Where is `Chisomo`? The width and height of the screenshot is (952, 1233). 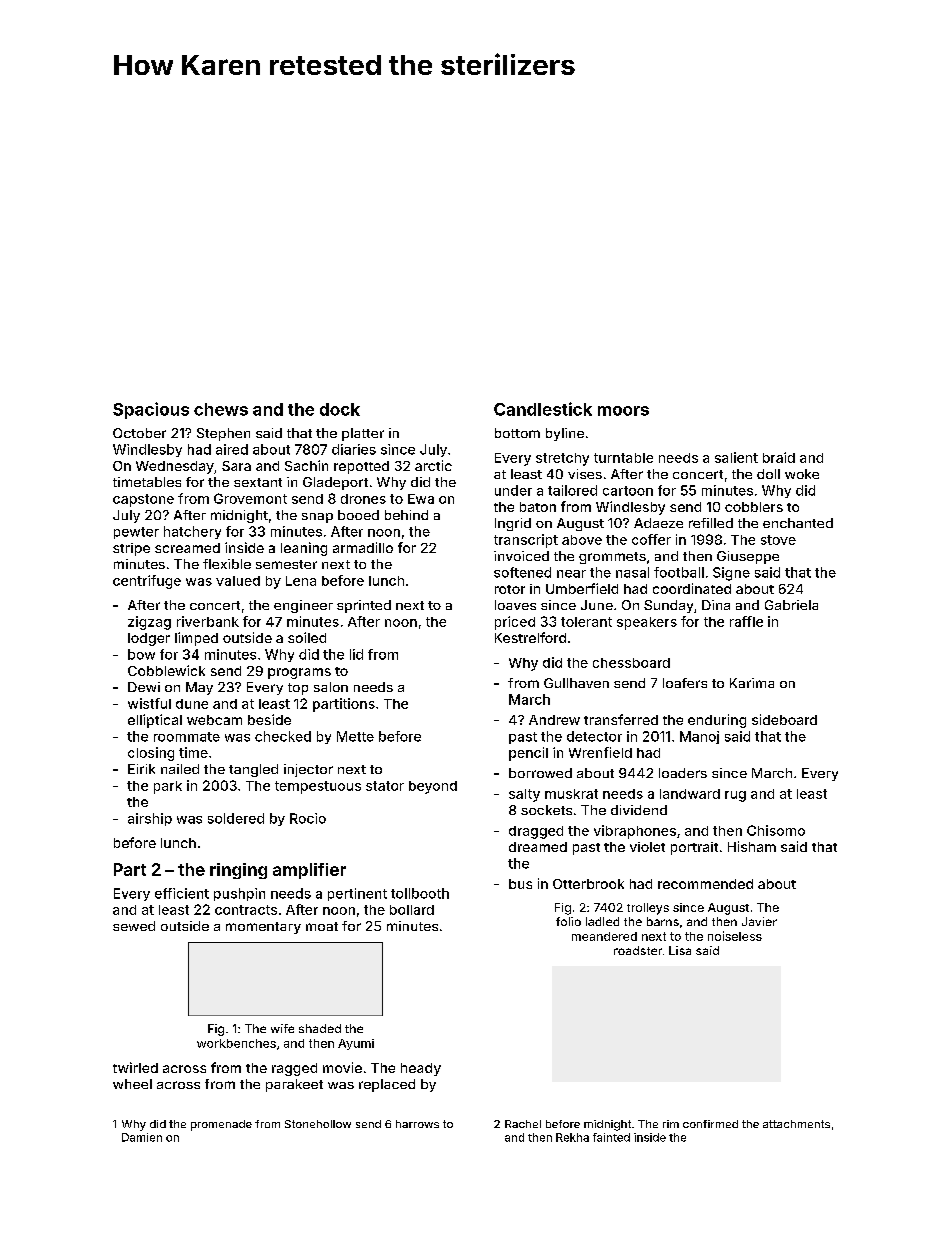
Chisomo is located at coordinates (776, 830).
